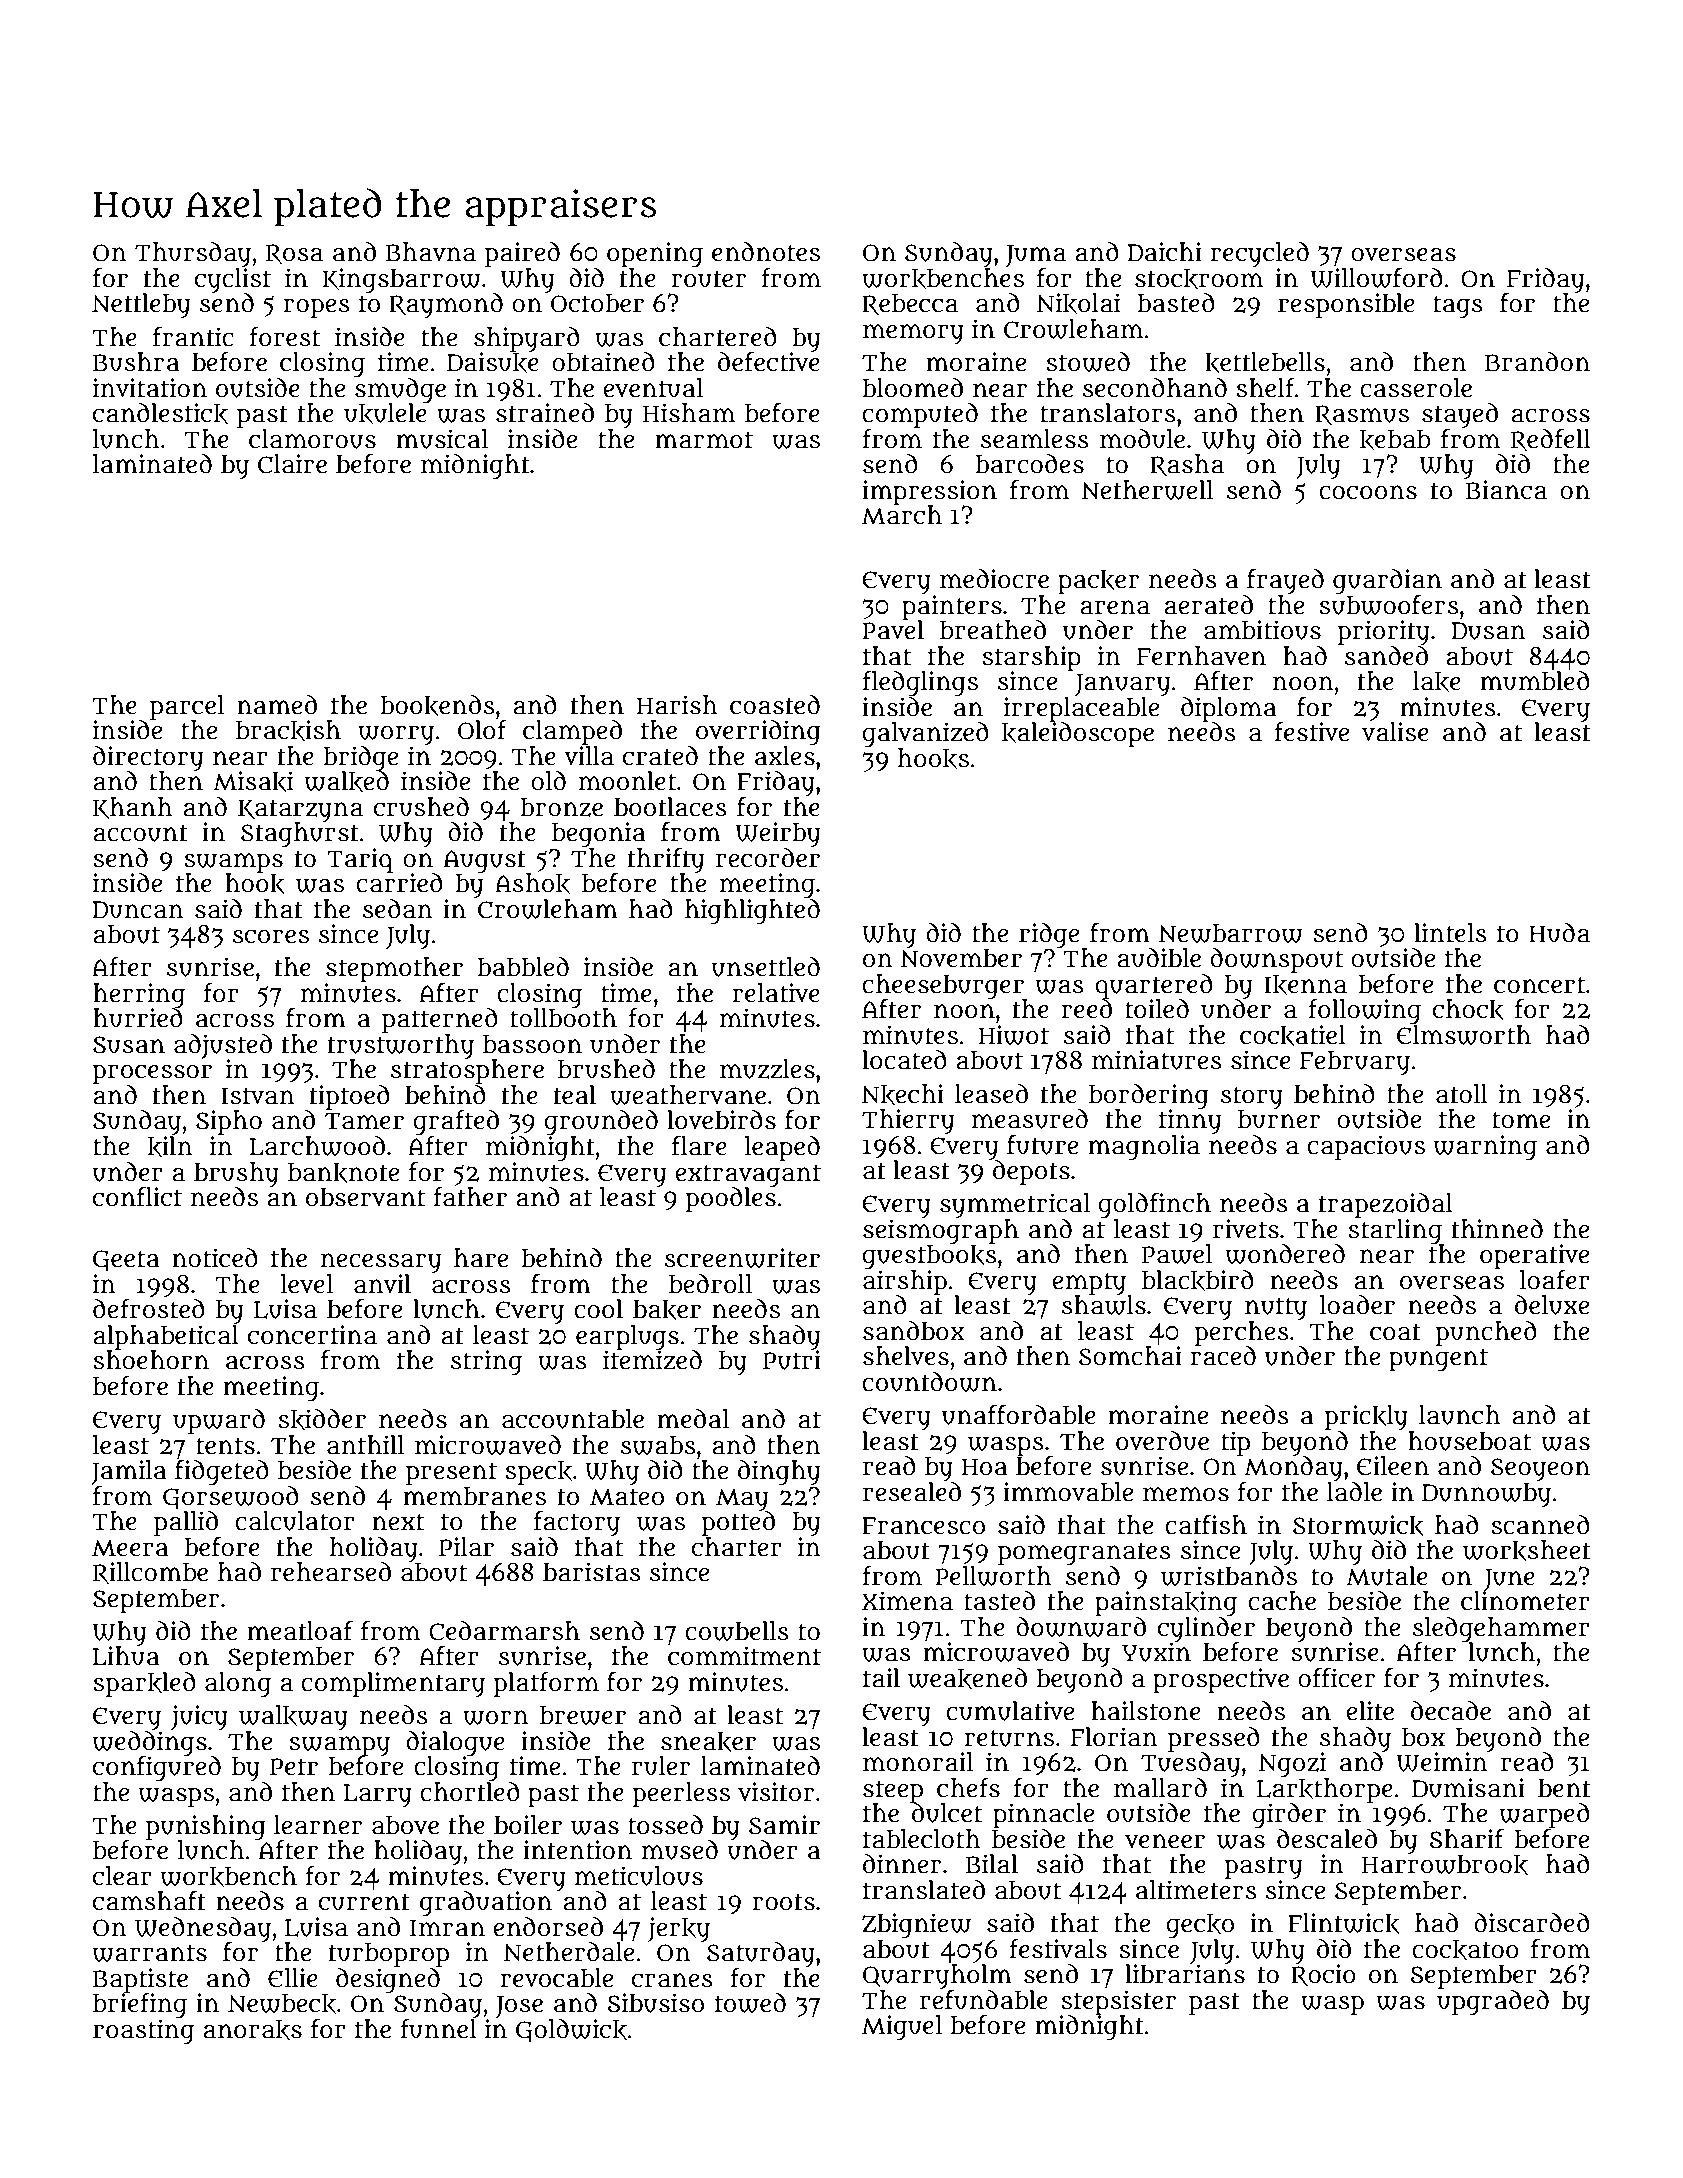 This screenshot has height=2178, width=1683. I want to click on screenwriter, so click(742, 1258).
